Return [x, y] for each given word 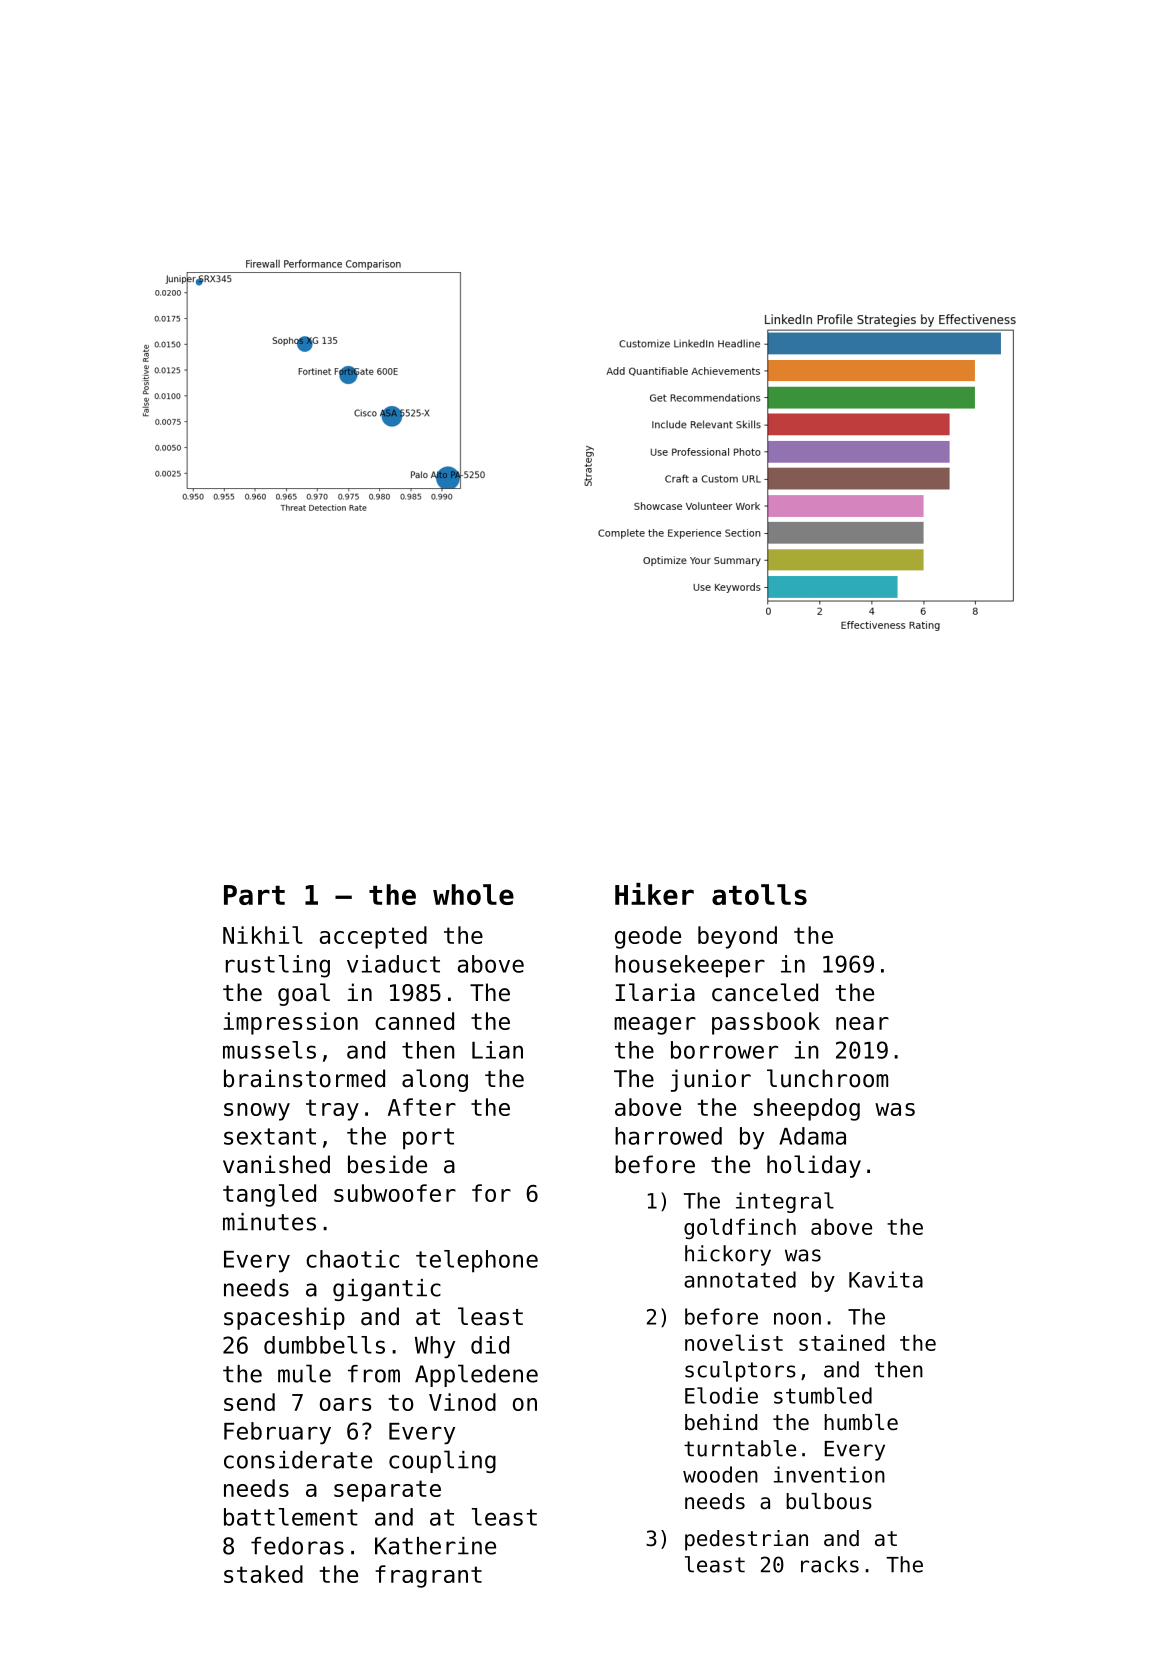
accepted [373, 937]
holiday [814, 1166]
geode [648, 937]
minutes [269, 1222]
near [862, 1023]
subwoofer [395, 1193]
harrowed [668, 1136]
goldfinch [740, 1229]
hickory [728, 1255]
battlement [291, 1517]
